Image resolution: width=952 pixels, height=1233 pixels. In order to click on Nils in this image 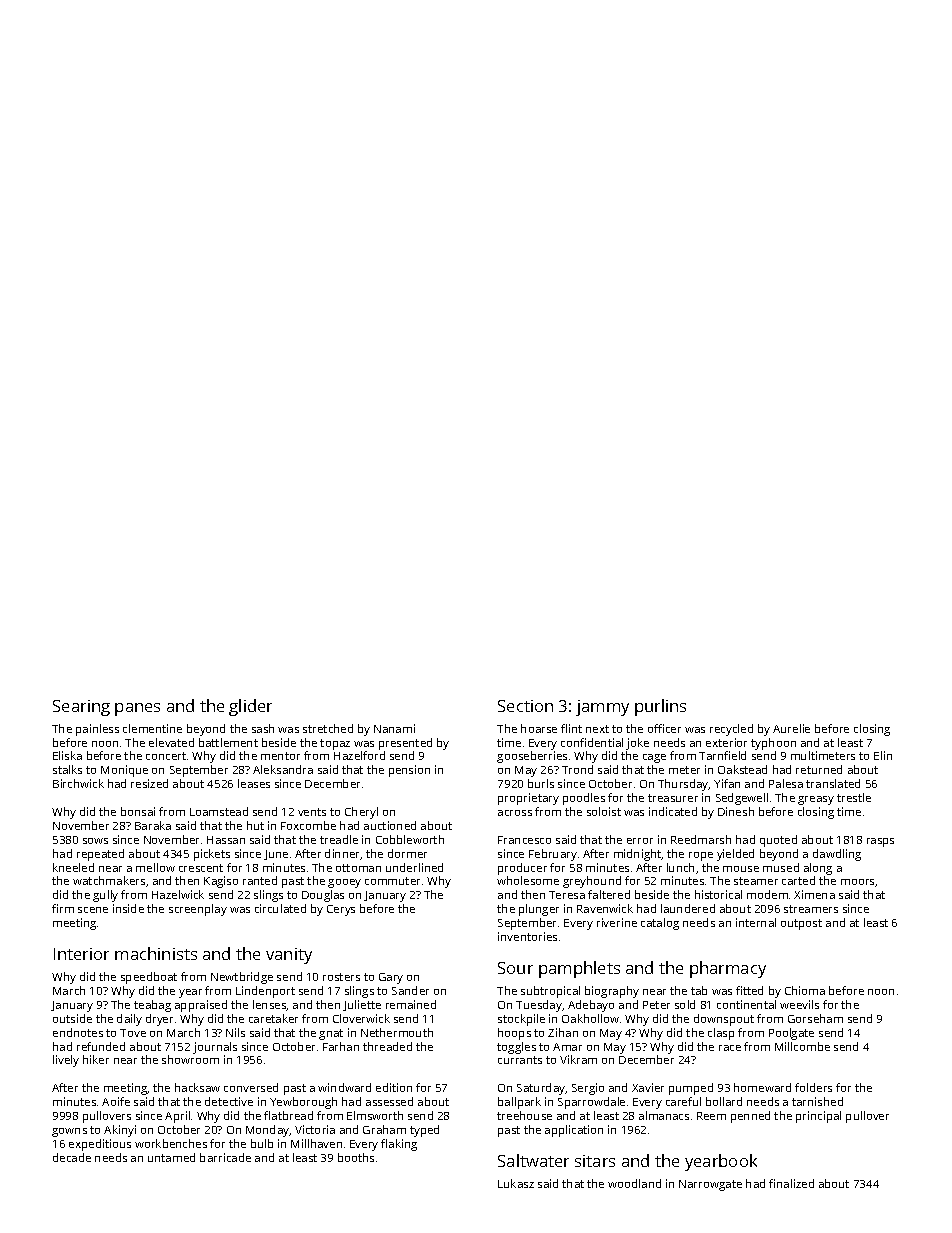, I will do `click(235, 1032)`.
